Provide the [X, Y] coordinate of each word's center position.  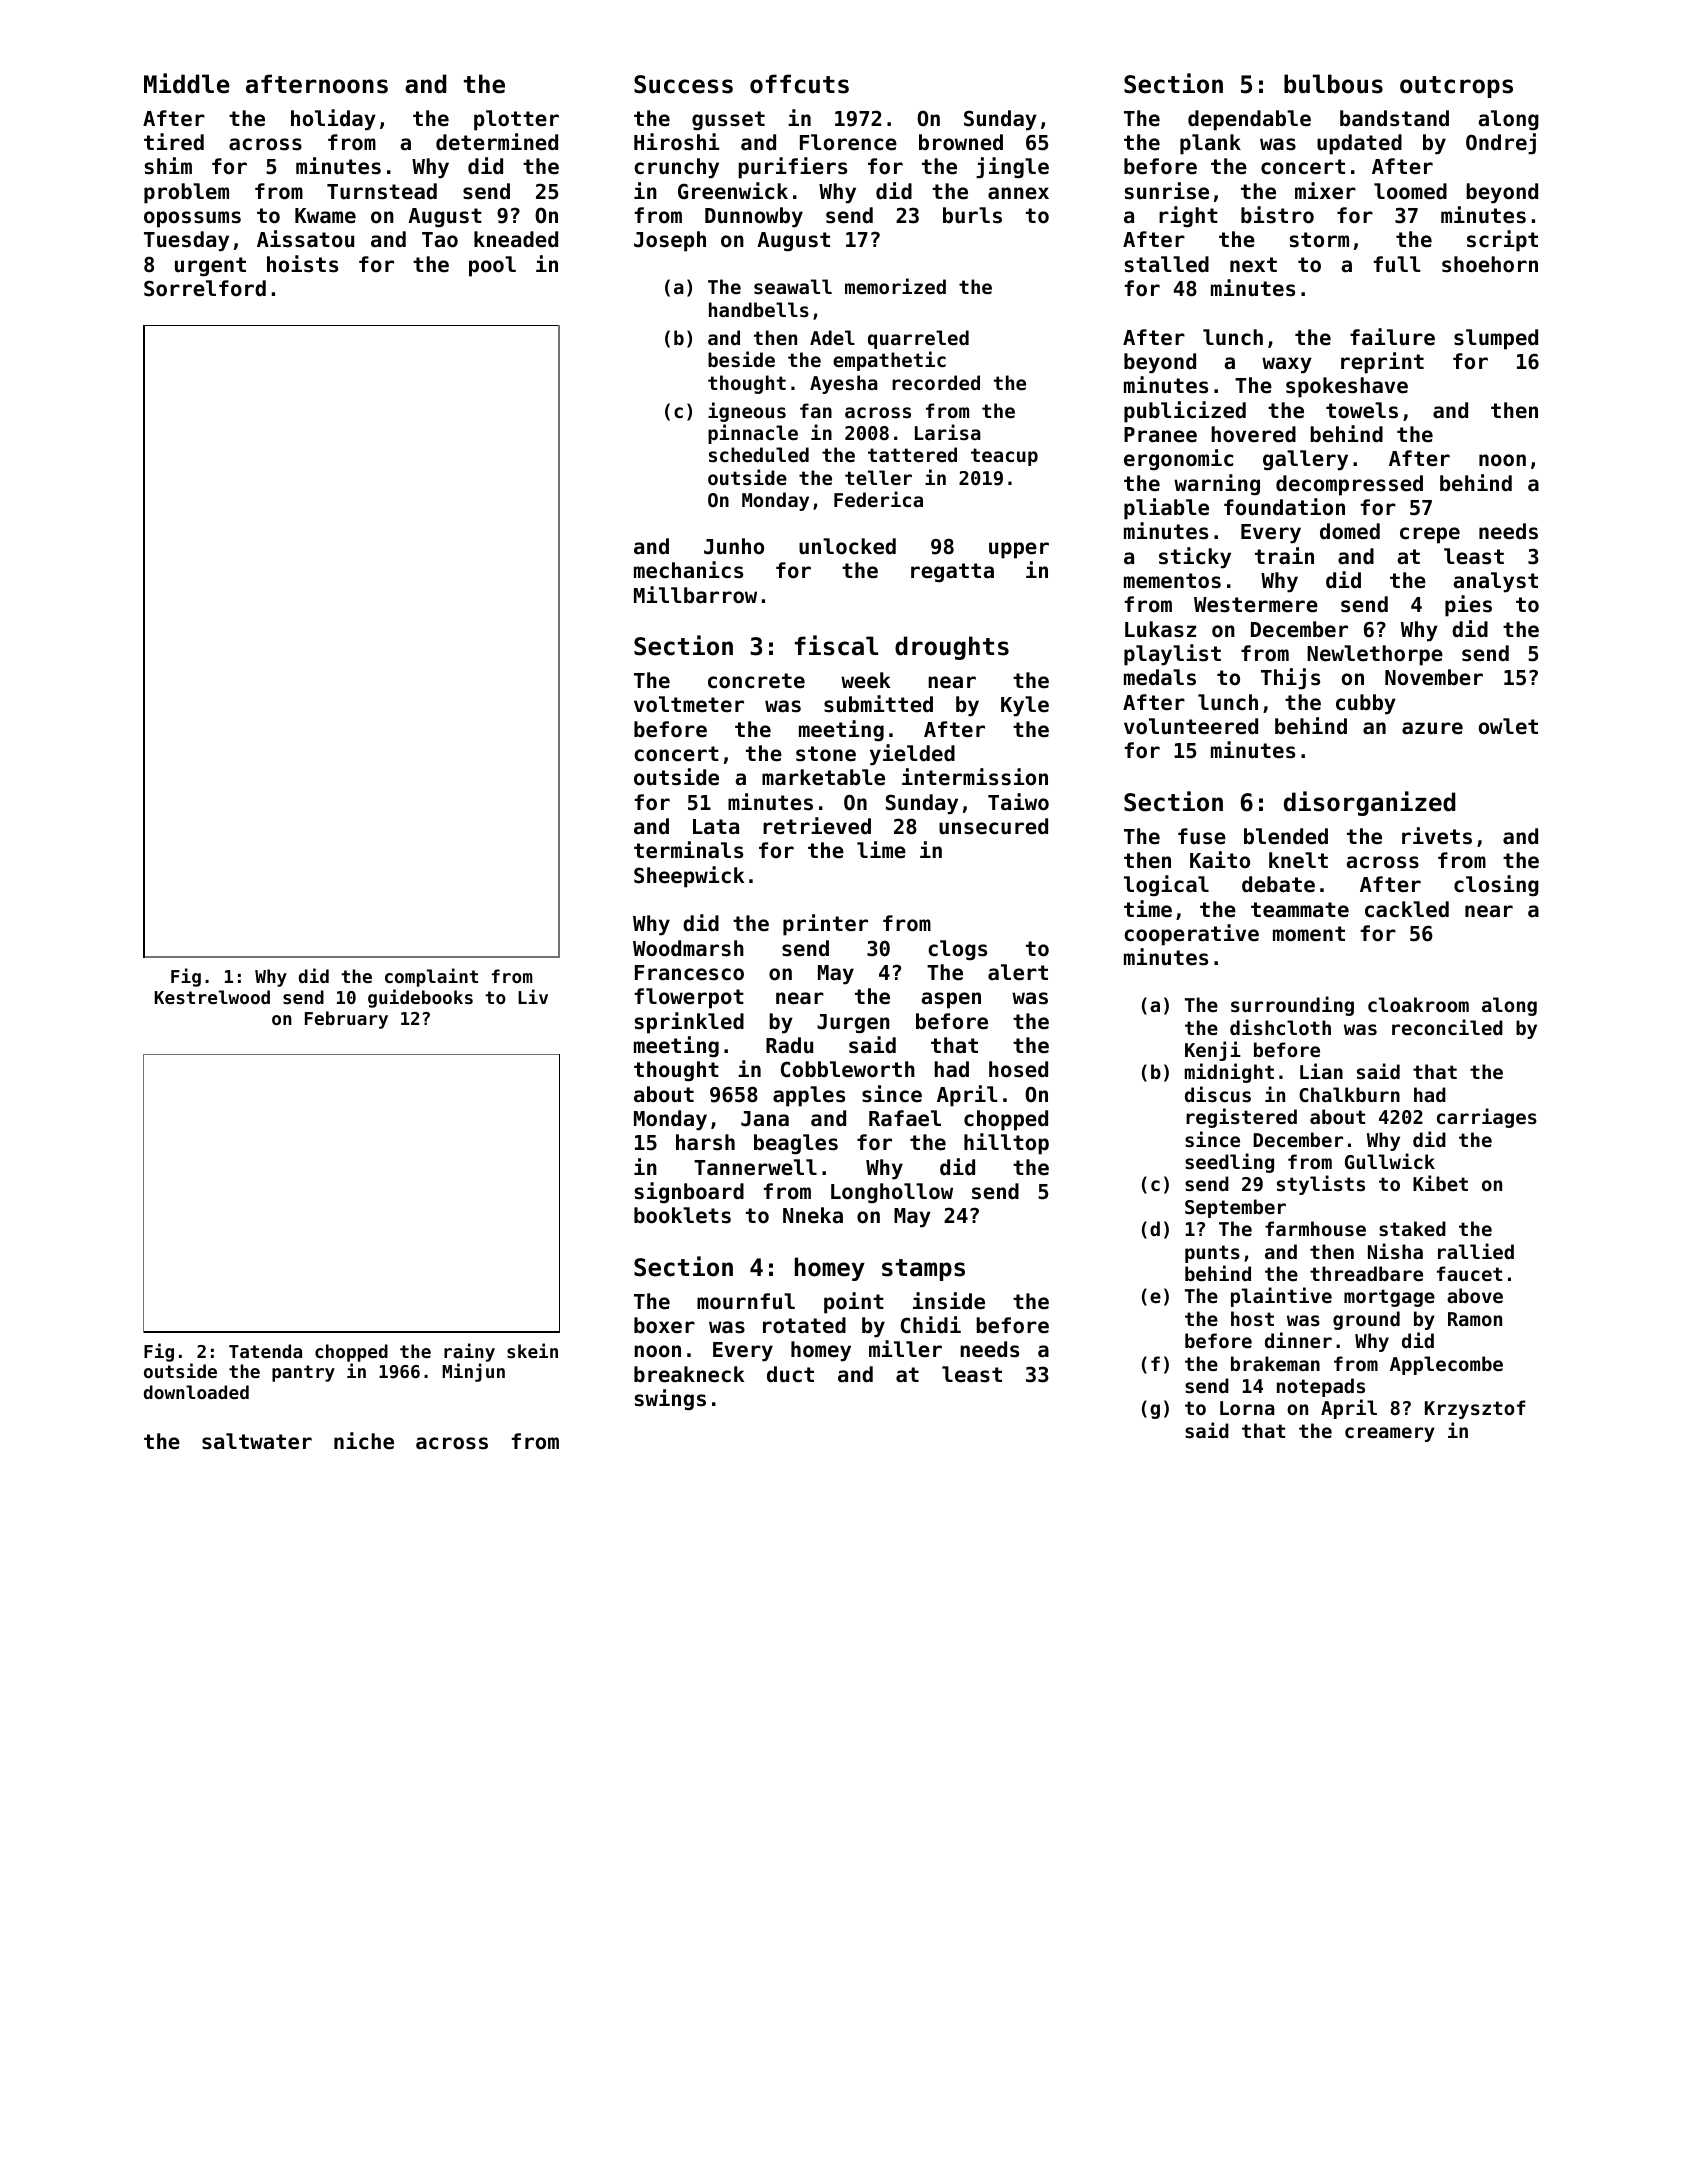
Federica [878, 499]
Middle [187, 83]
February [346, 1020]
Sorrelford [205, 288]
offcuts [799, 84]
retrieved [817, 826]
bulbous [1333, 84]
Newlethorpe [1375, 655]
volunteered [1191, 726]
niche [364, 1441]
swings [670, 1399]
